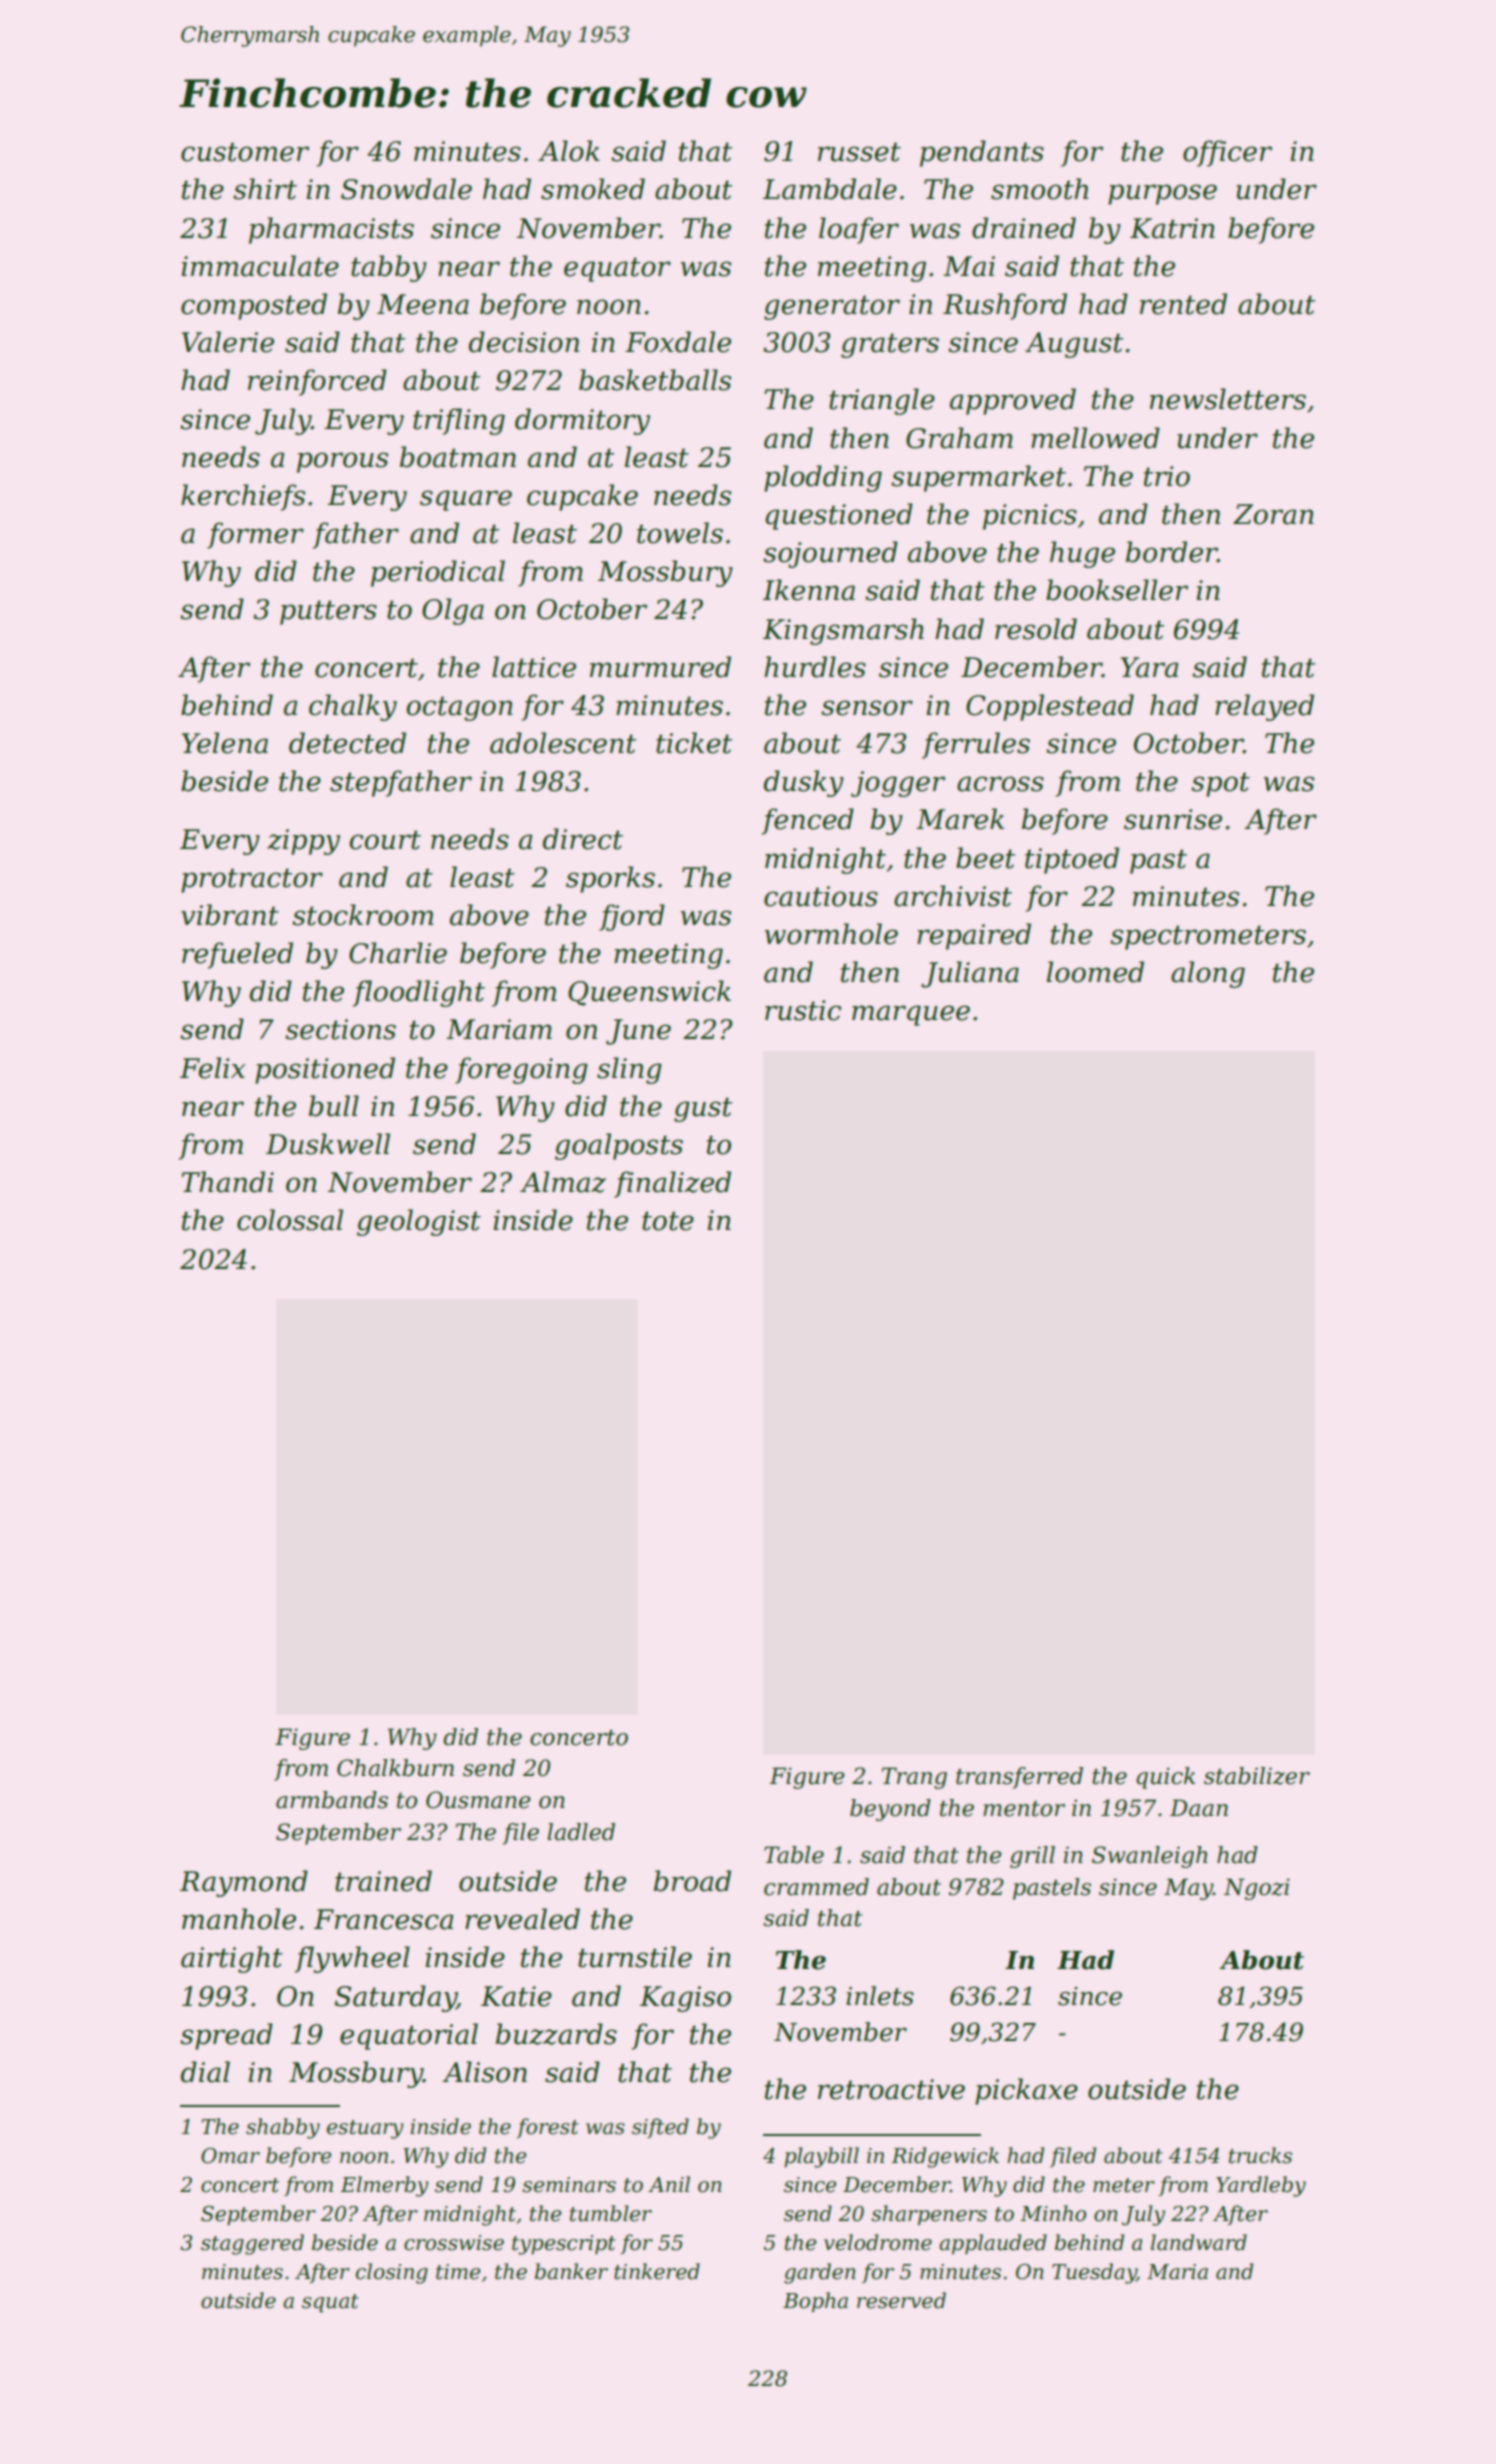  Describe the element at coordinates (1095, 972) in the screenshot. I see `loomed` at that location.
